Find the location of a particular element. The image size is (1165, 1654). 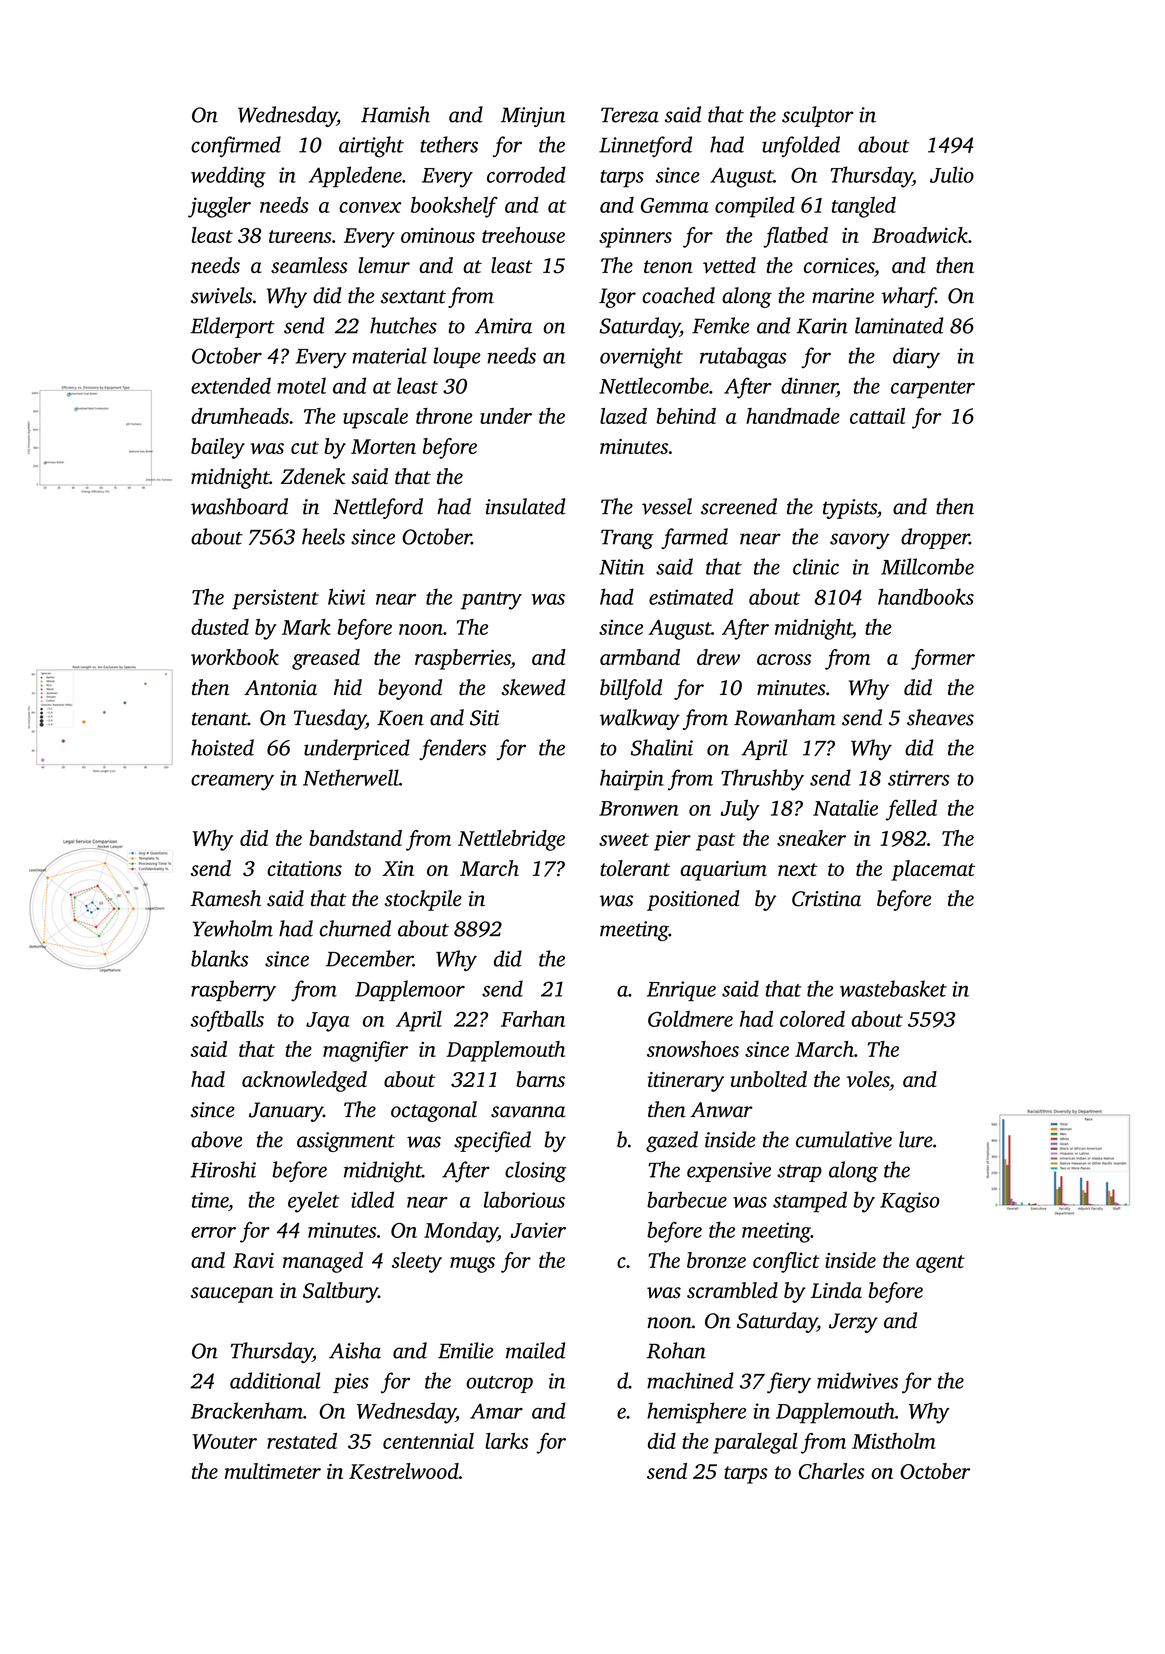

sculptor is located at coordinates (818, 116).
